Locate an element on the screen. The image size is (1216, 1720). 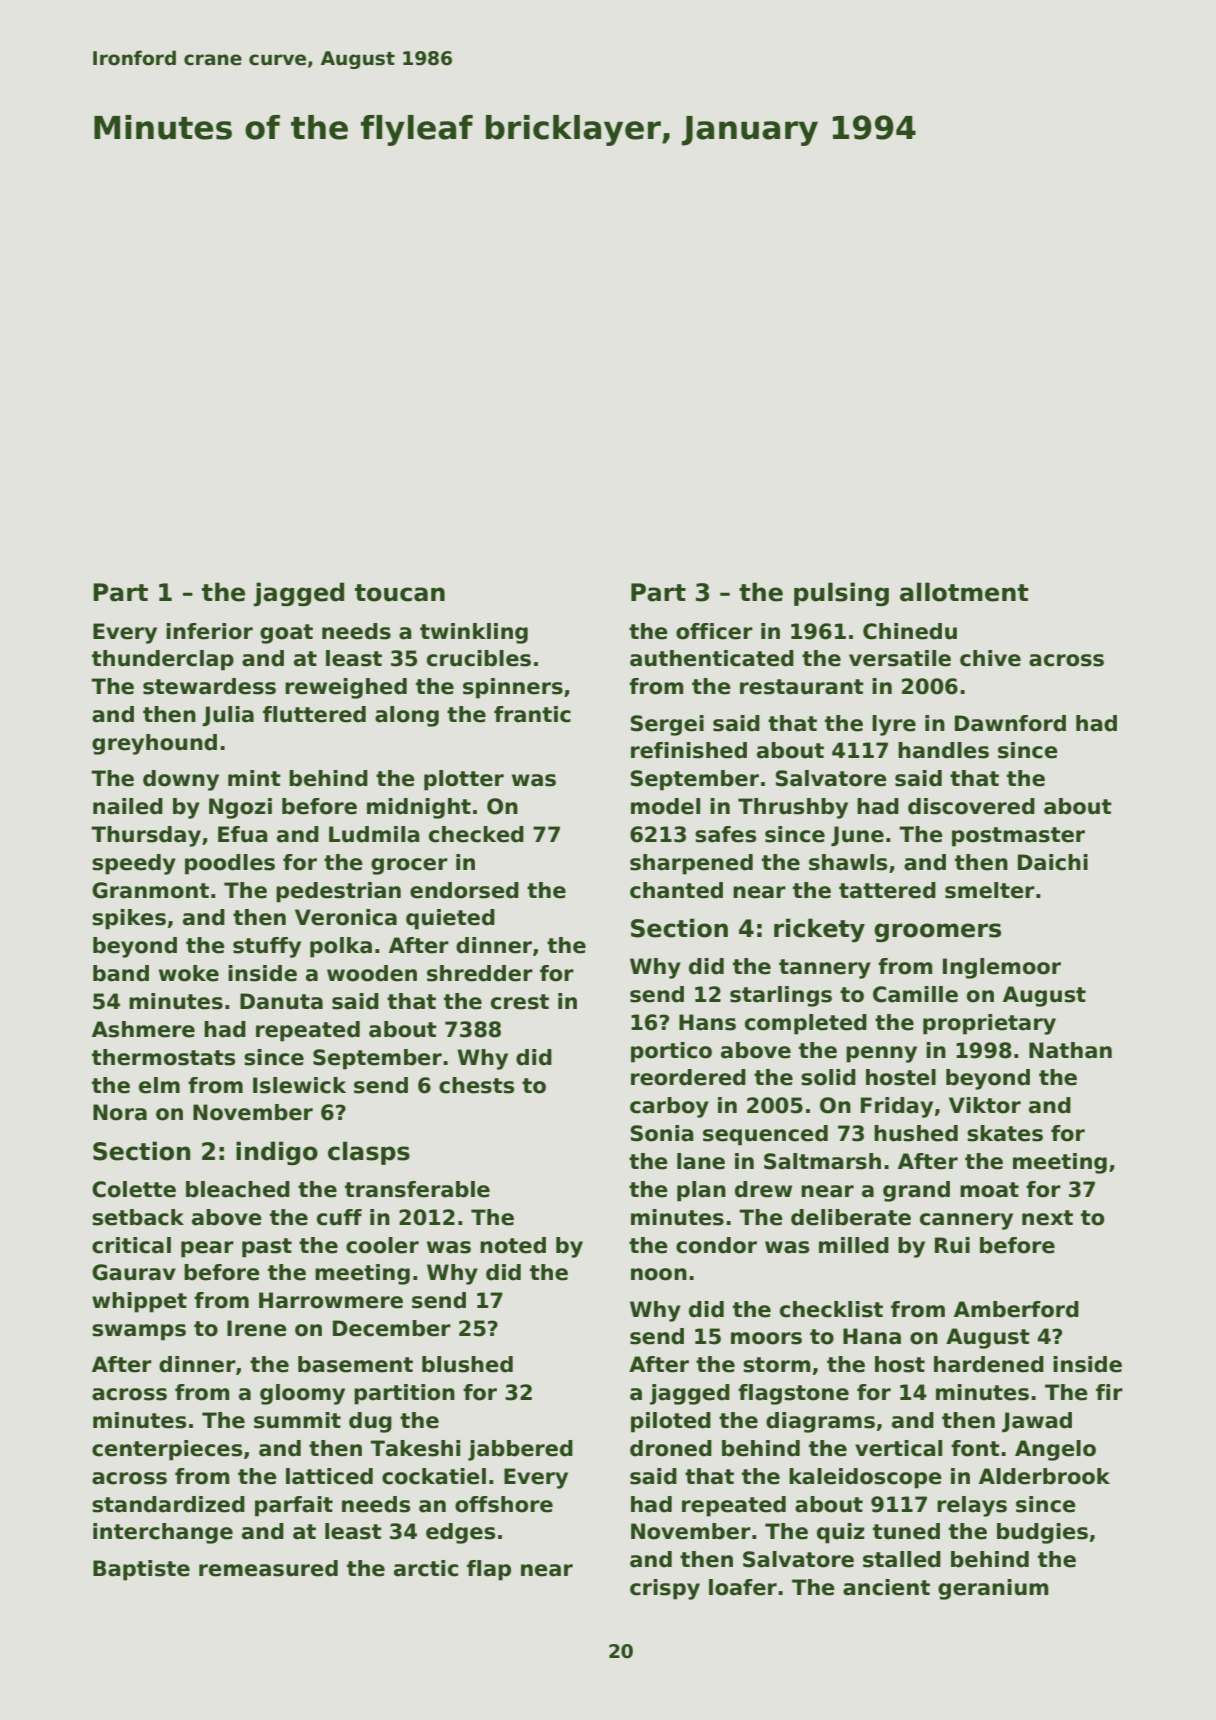
parfait is located at coordinates (294, 1506).
